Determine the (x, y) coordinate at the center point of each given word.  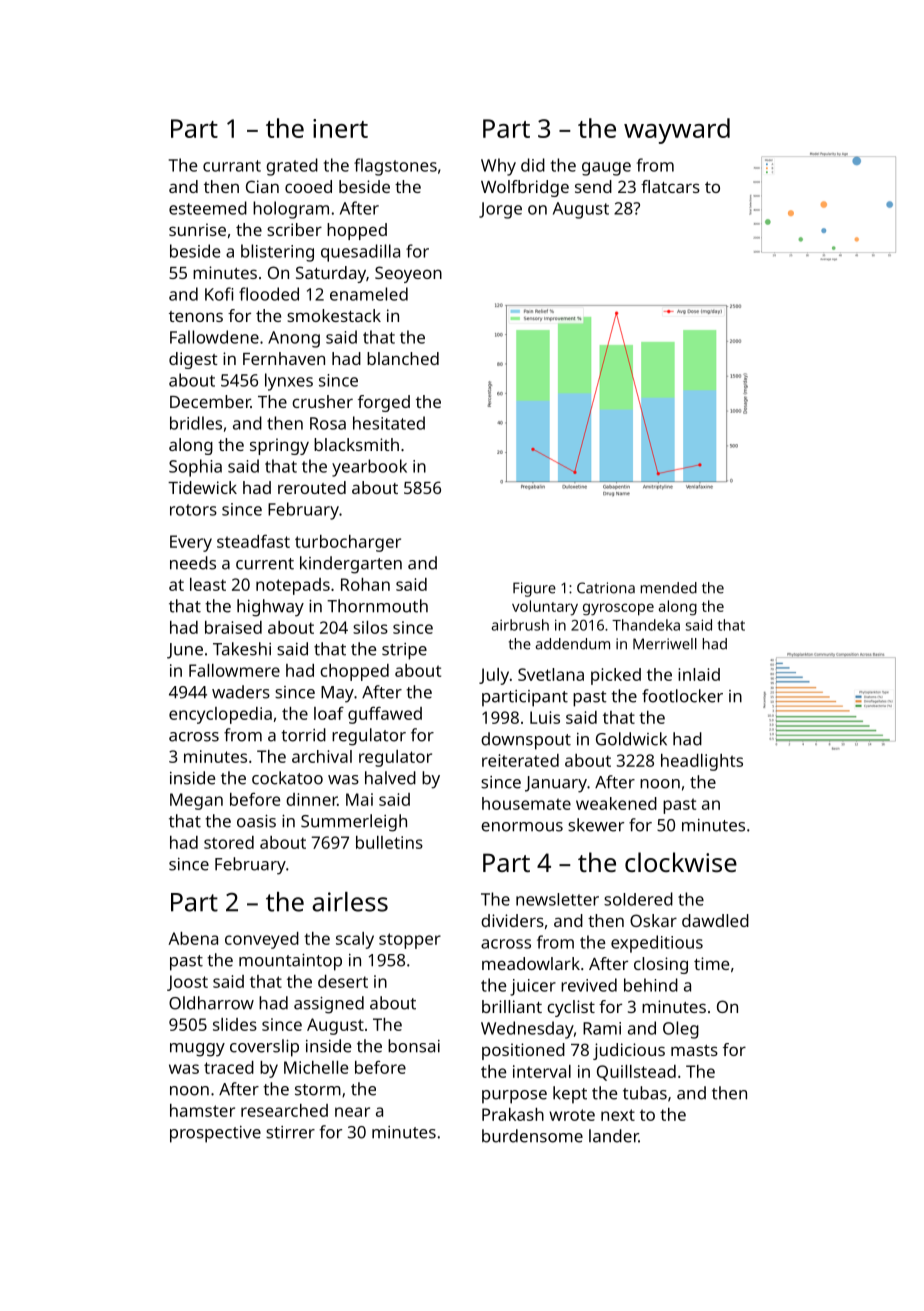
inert (340, 128)
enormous (522, 827)
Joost (187, 983)
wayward (677, 131)
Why (498, 167)
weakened (616, 803)
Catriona (606, 588)
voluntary (545, 608)
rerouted (312, 487)
